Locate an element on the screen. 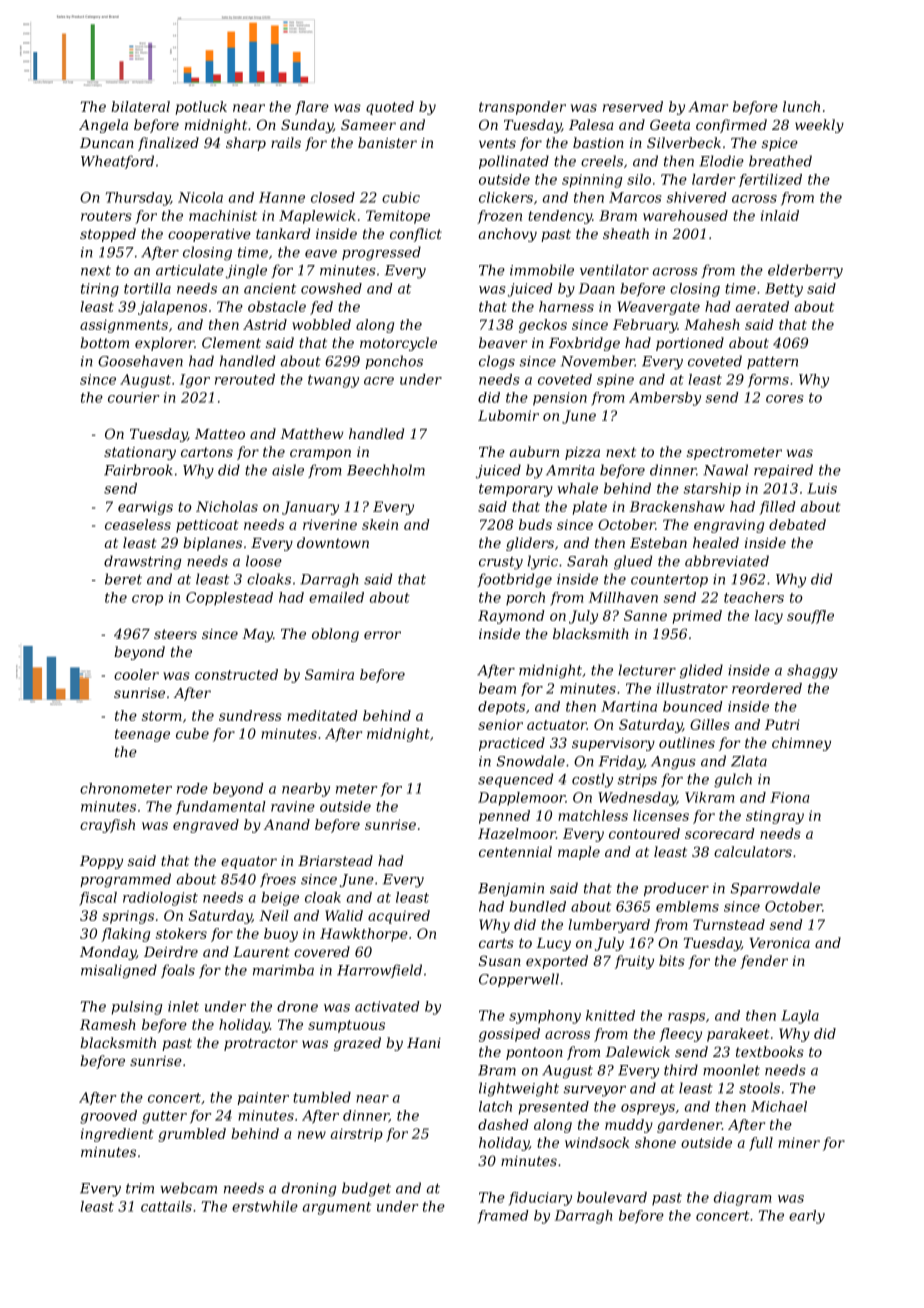 The image size is (924, 1308). clogs is located at coordinates (497, 362).
